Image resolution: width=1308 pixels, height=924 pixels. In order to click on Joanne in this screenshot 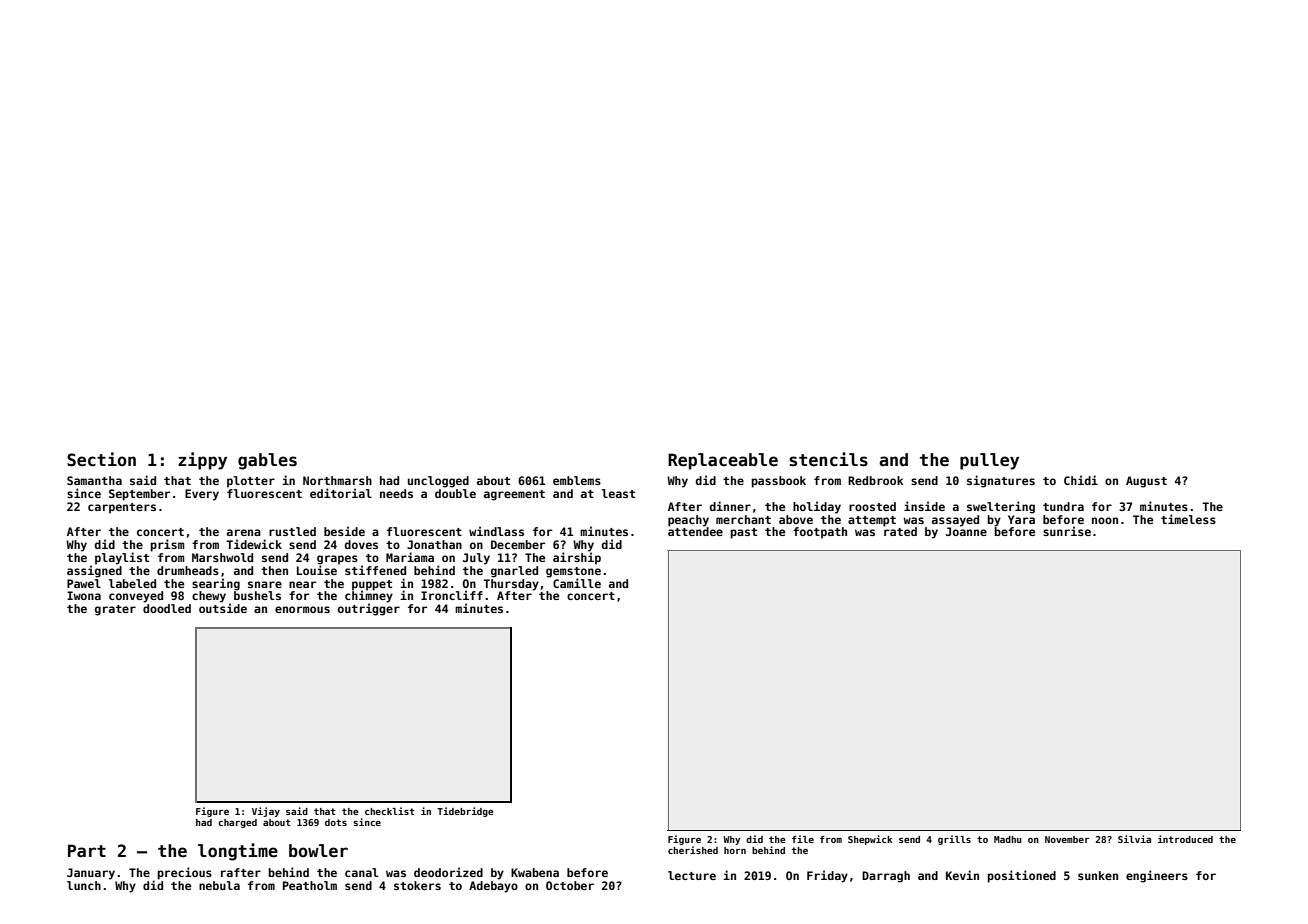, I will do `click(966, 531)`.
